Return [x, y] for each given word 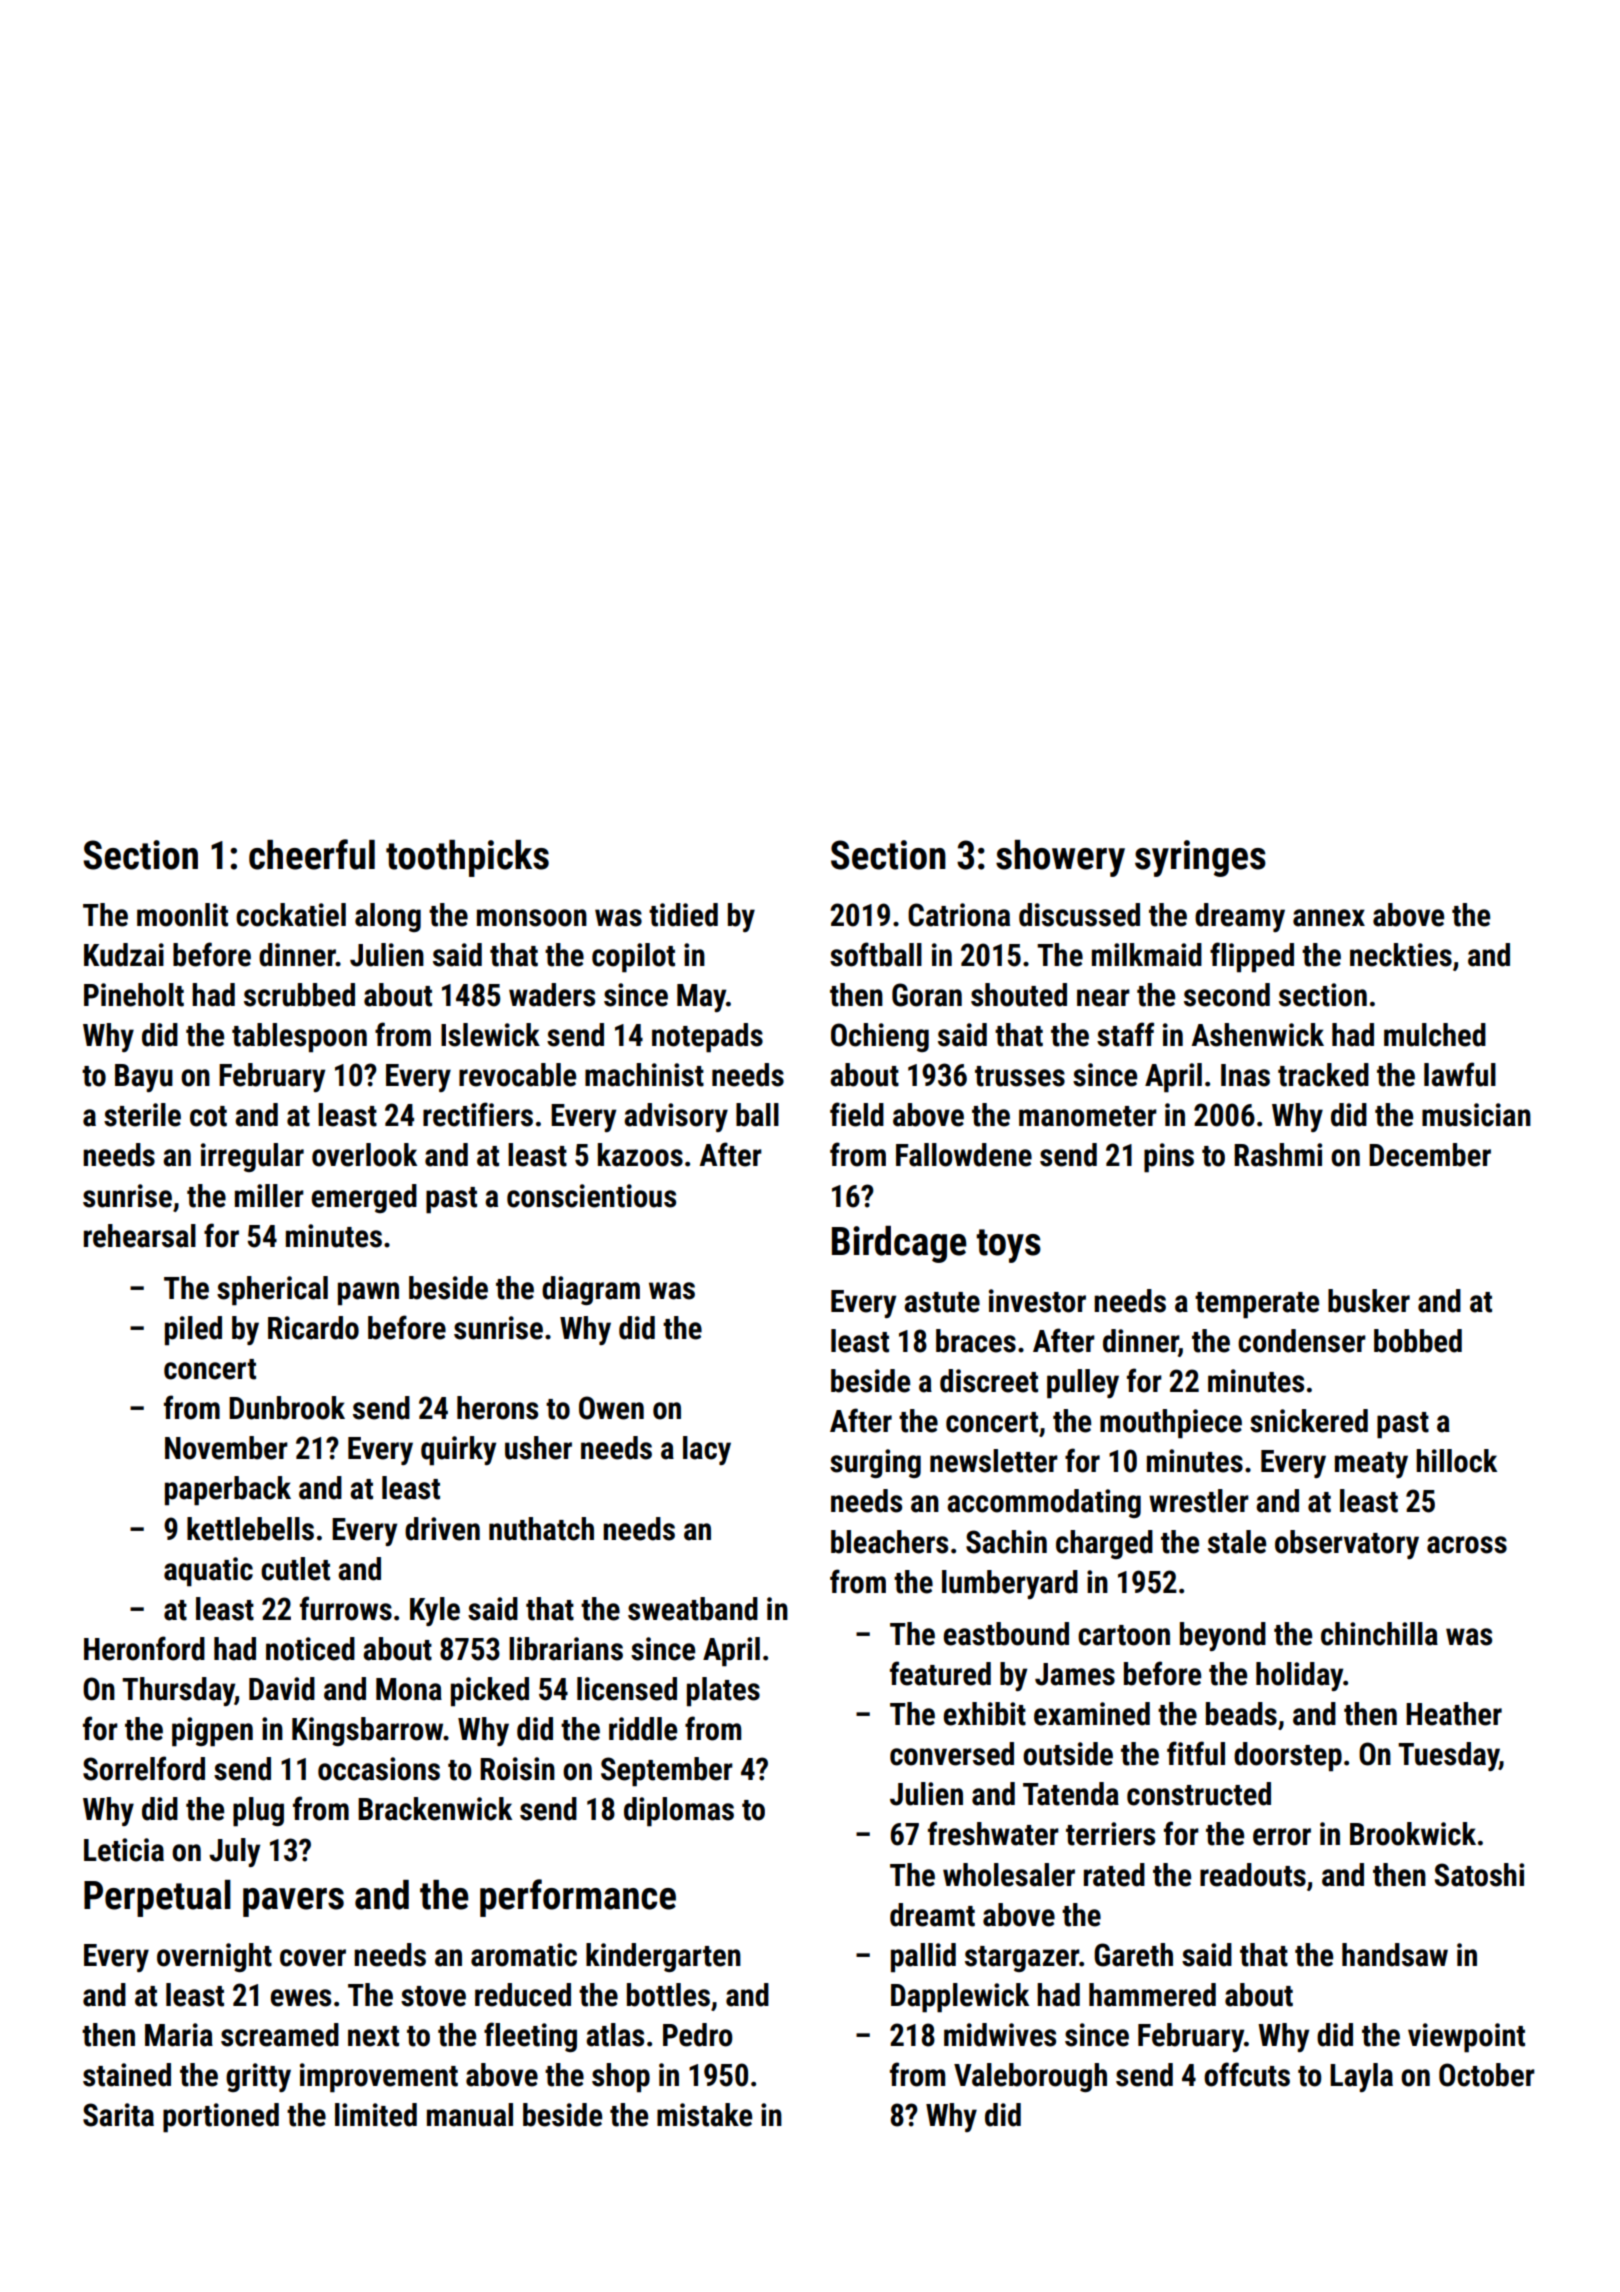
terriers [1110, 1834]
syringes [1200, 858]
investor [1037, 1301]
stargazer [1022, 1959]
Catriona [959, 915]
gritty [258, 2077]
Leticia [124, 1850]
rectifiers [478, 1114]
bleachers [889, 1542]
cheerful [312, 854]
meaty [1371, 1465]
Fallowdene [964, 1155]
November [226, 1448]
